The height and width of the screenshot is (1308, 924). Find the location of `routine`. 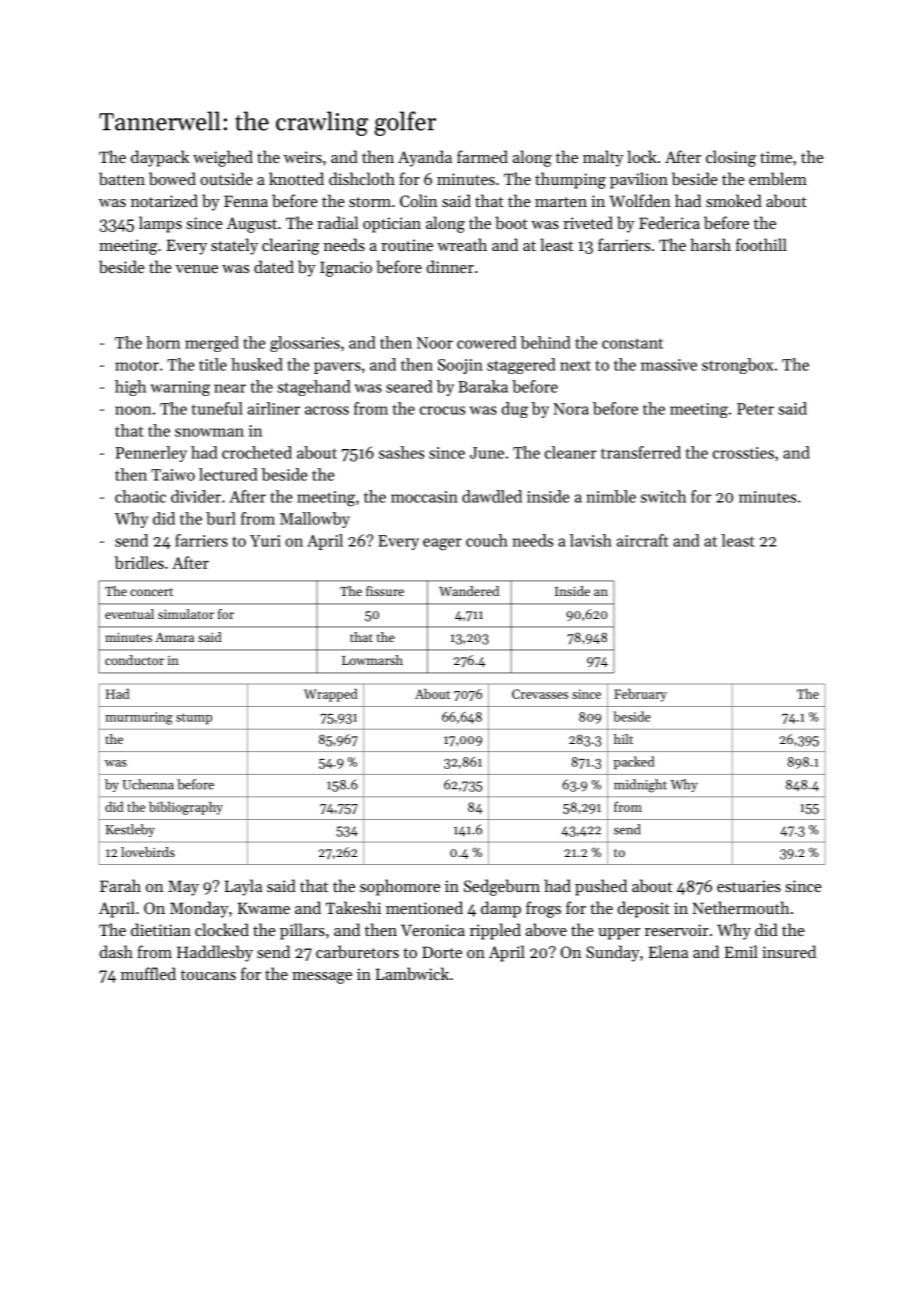

routine is located at coordinates (407, 245).
